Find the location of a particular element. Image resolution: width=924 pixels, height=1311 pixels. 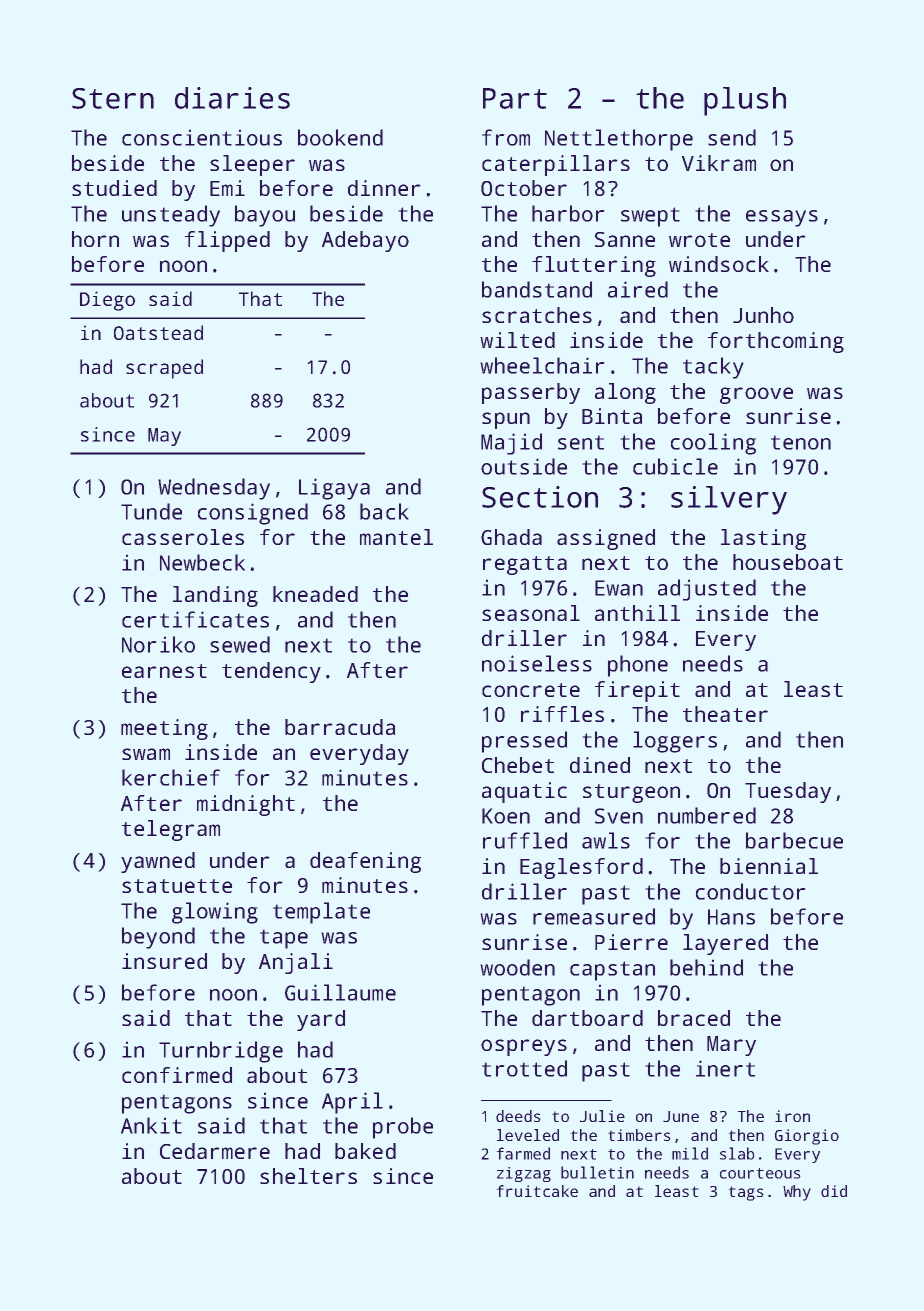

Stern is located at coordinates (113, 98).
